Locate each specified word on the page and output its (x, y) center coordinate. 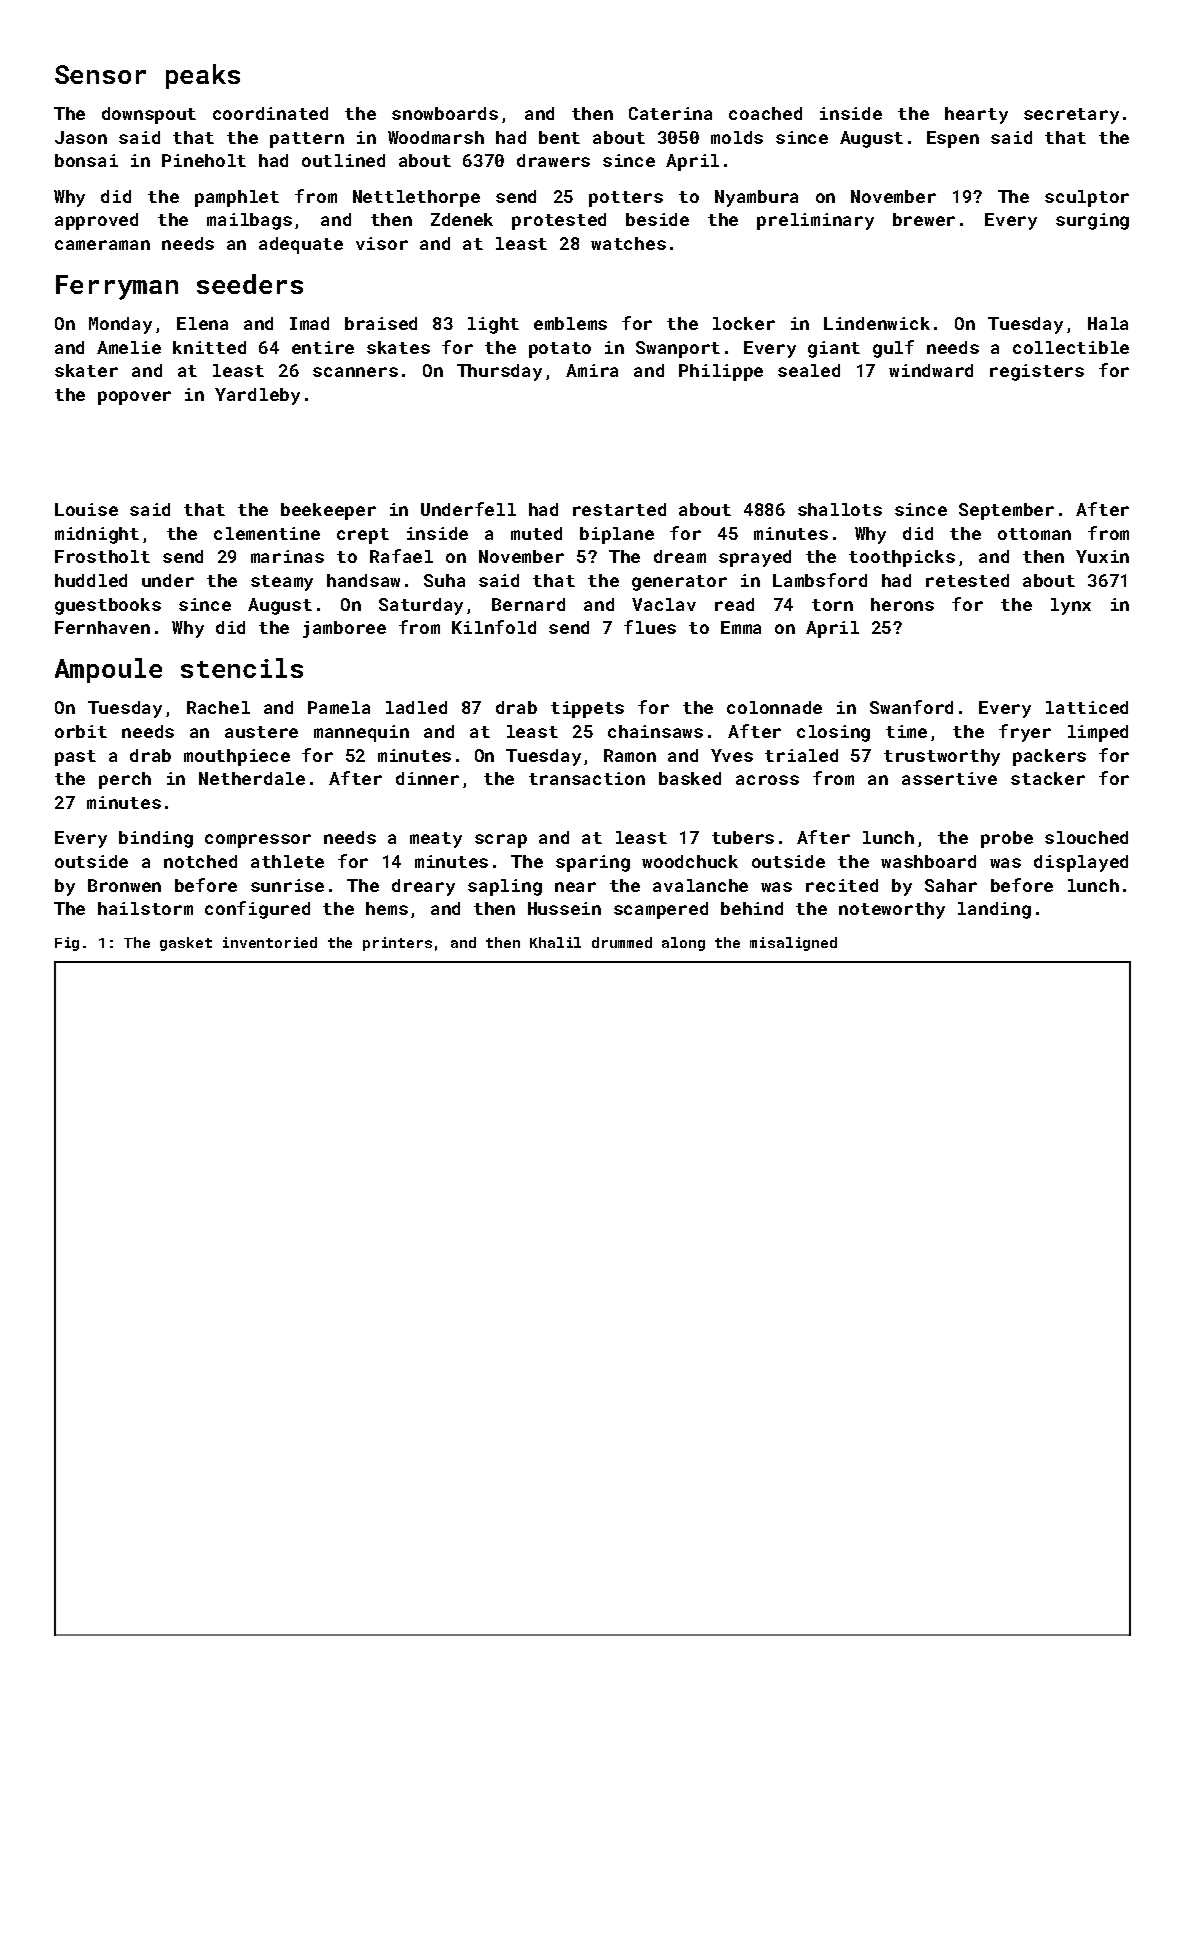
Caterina (670, 113)
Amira (592, 370)
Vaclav (664, 604)
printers (397, 944)
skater (86, 370)
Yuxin (1102, 556)
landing (994, 910)
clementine (267, 533)
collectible (1071, 347)
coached (765, 113)
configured (257, 910)
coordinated (270, 113)
